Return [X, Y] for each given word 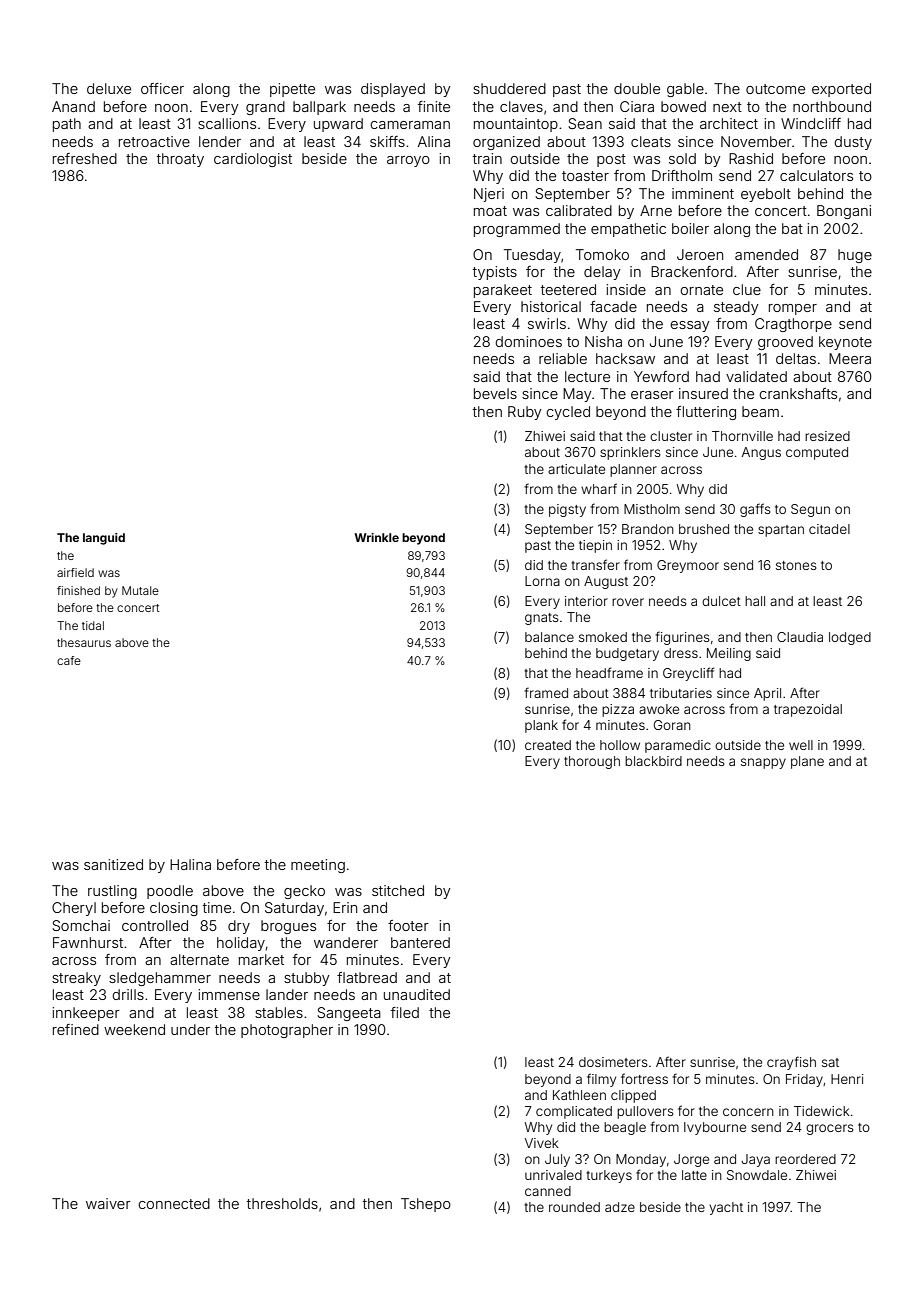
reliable [563, 358]
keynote [845, 343]
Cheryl [74, 909]
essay [690, 326]
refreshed [85, 158]
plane [807, 762]
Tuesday [532, 256]
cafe [69, 660]
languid [104, 539]
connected [174, 1203]
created [548, 745]
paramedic [678, 746]
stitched [398, 890]
